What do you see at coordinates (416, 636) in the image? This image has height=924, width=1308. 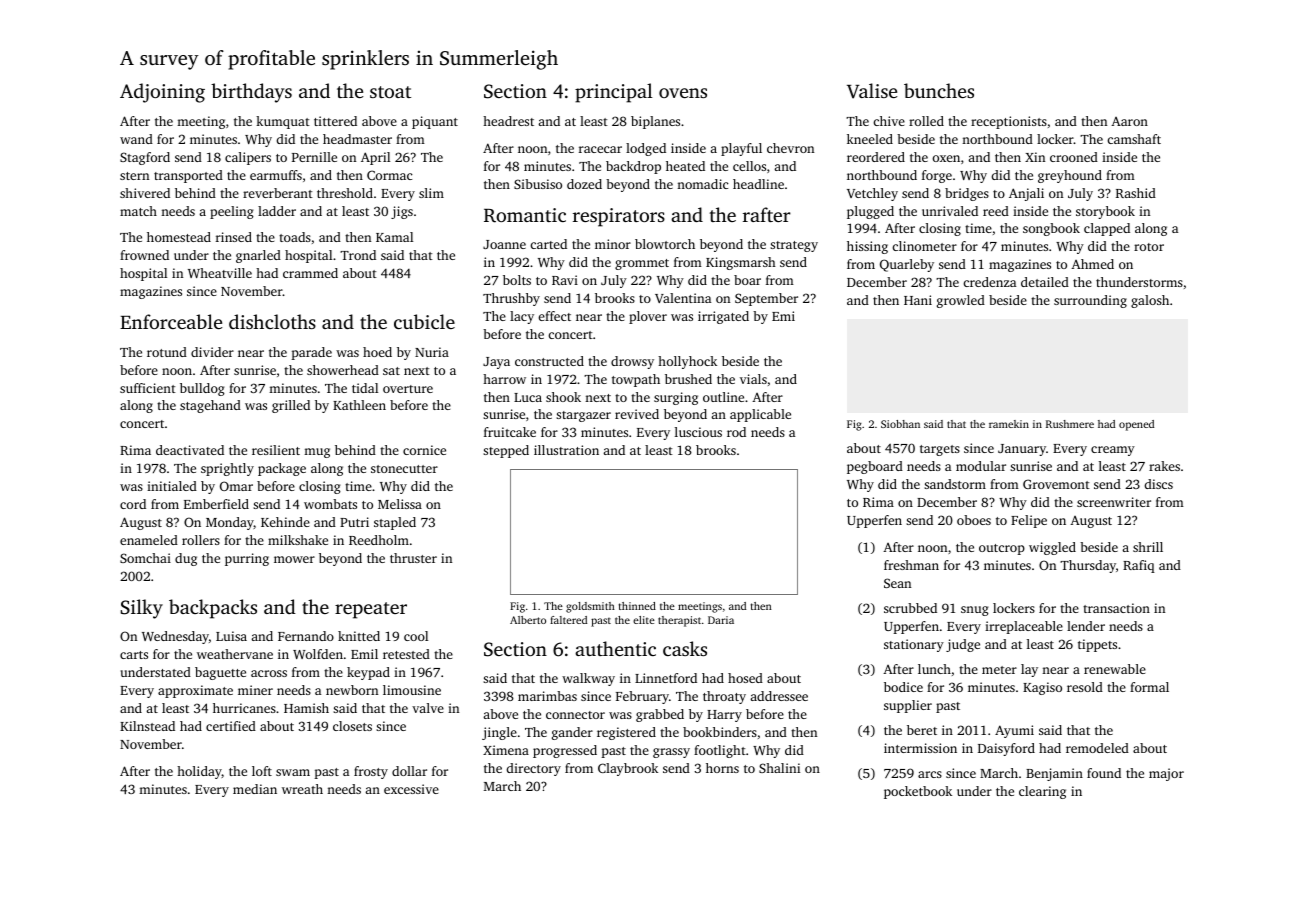 I see `cool` at bounding box center [416, 636].
